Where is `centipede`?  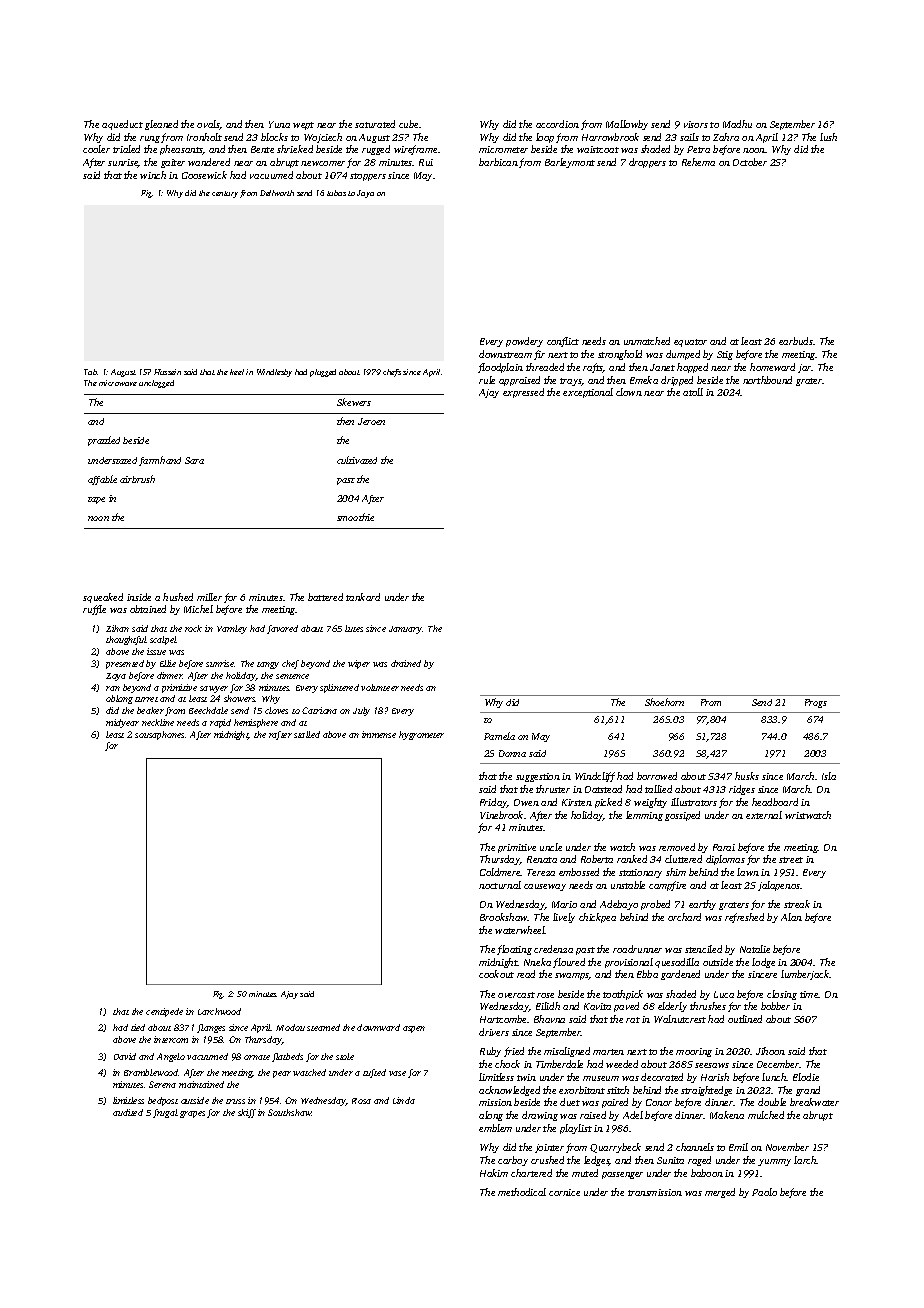 centipede is located at coordinates (164, 1012).
